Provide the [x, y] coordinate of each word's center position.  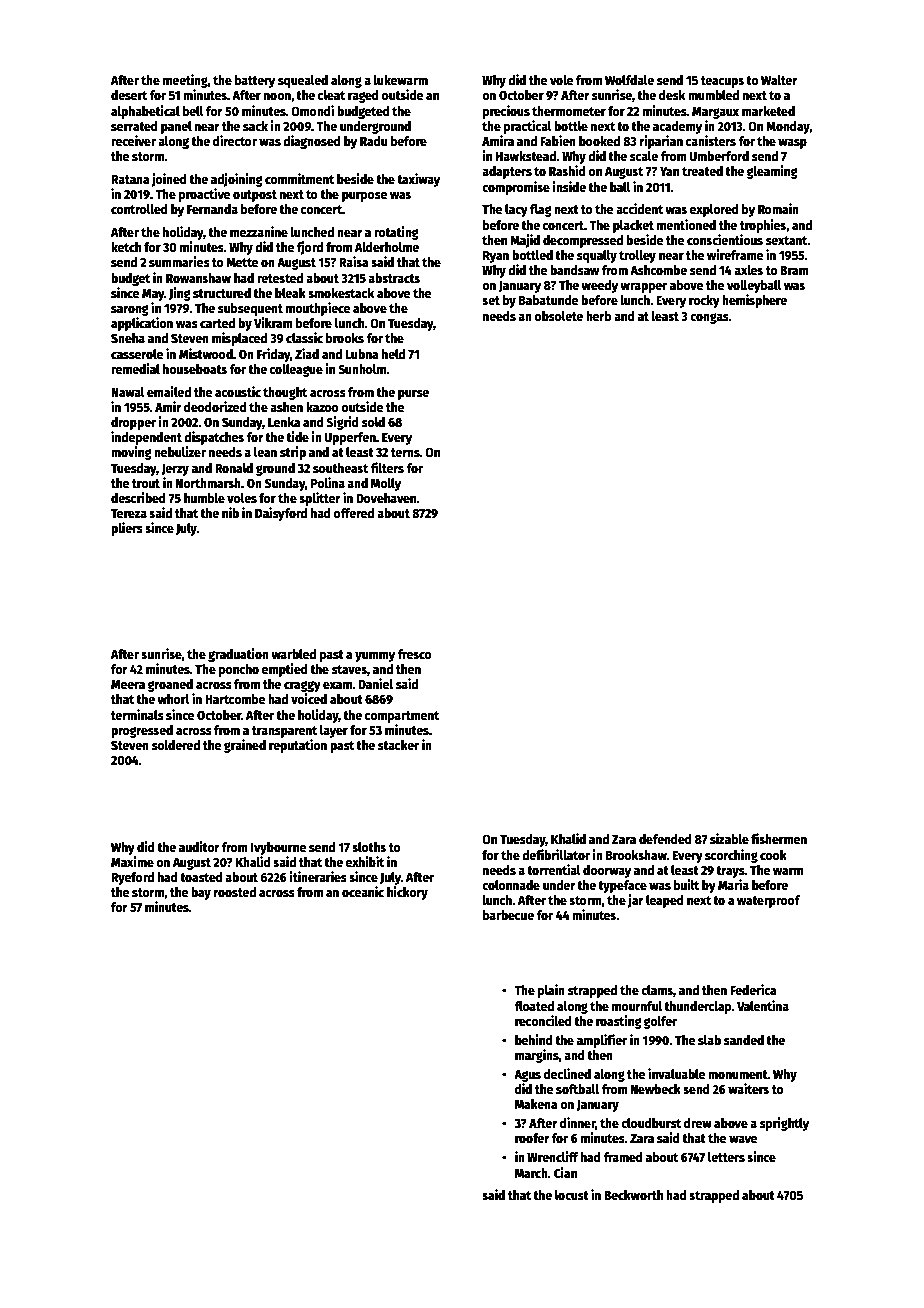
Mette [242, 262]
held [393, 354]
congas [709, 318]
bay [201, 893]
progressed [142, 731]
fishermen [779, 838]
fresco [414, 654]
